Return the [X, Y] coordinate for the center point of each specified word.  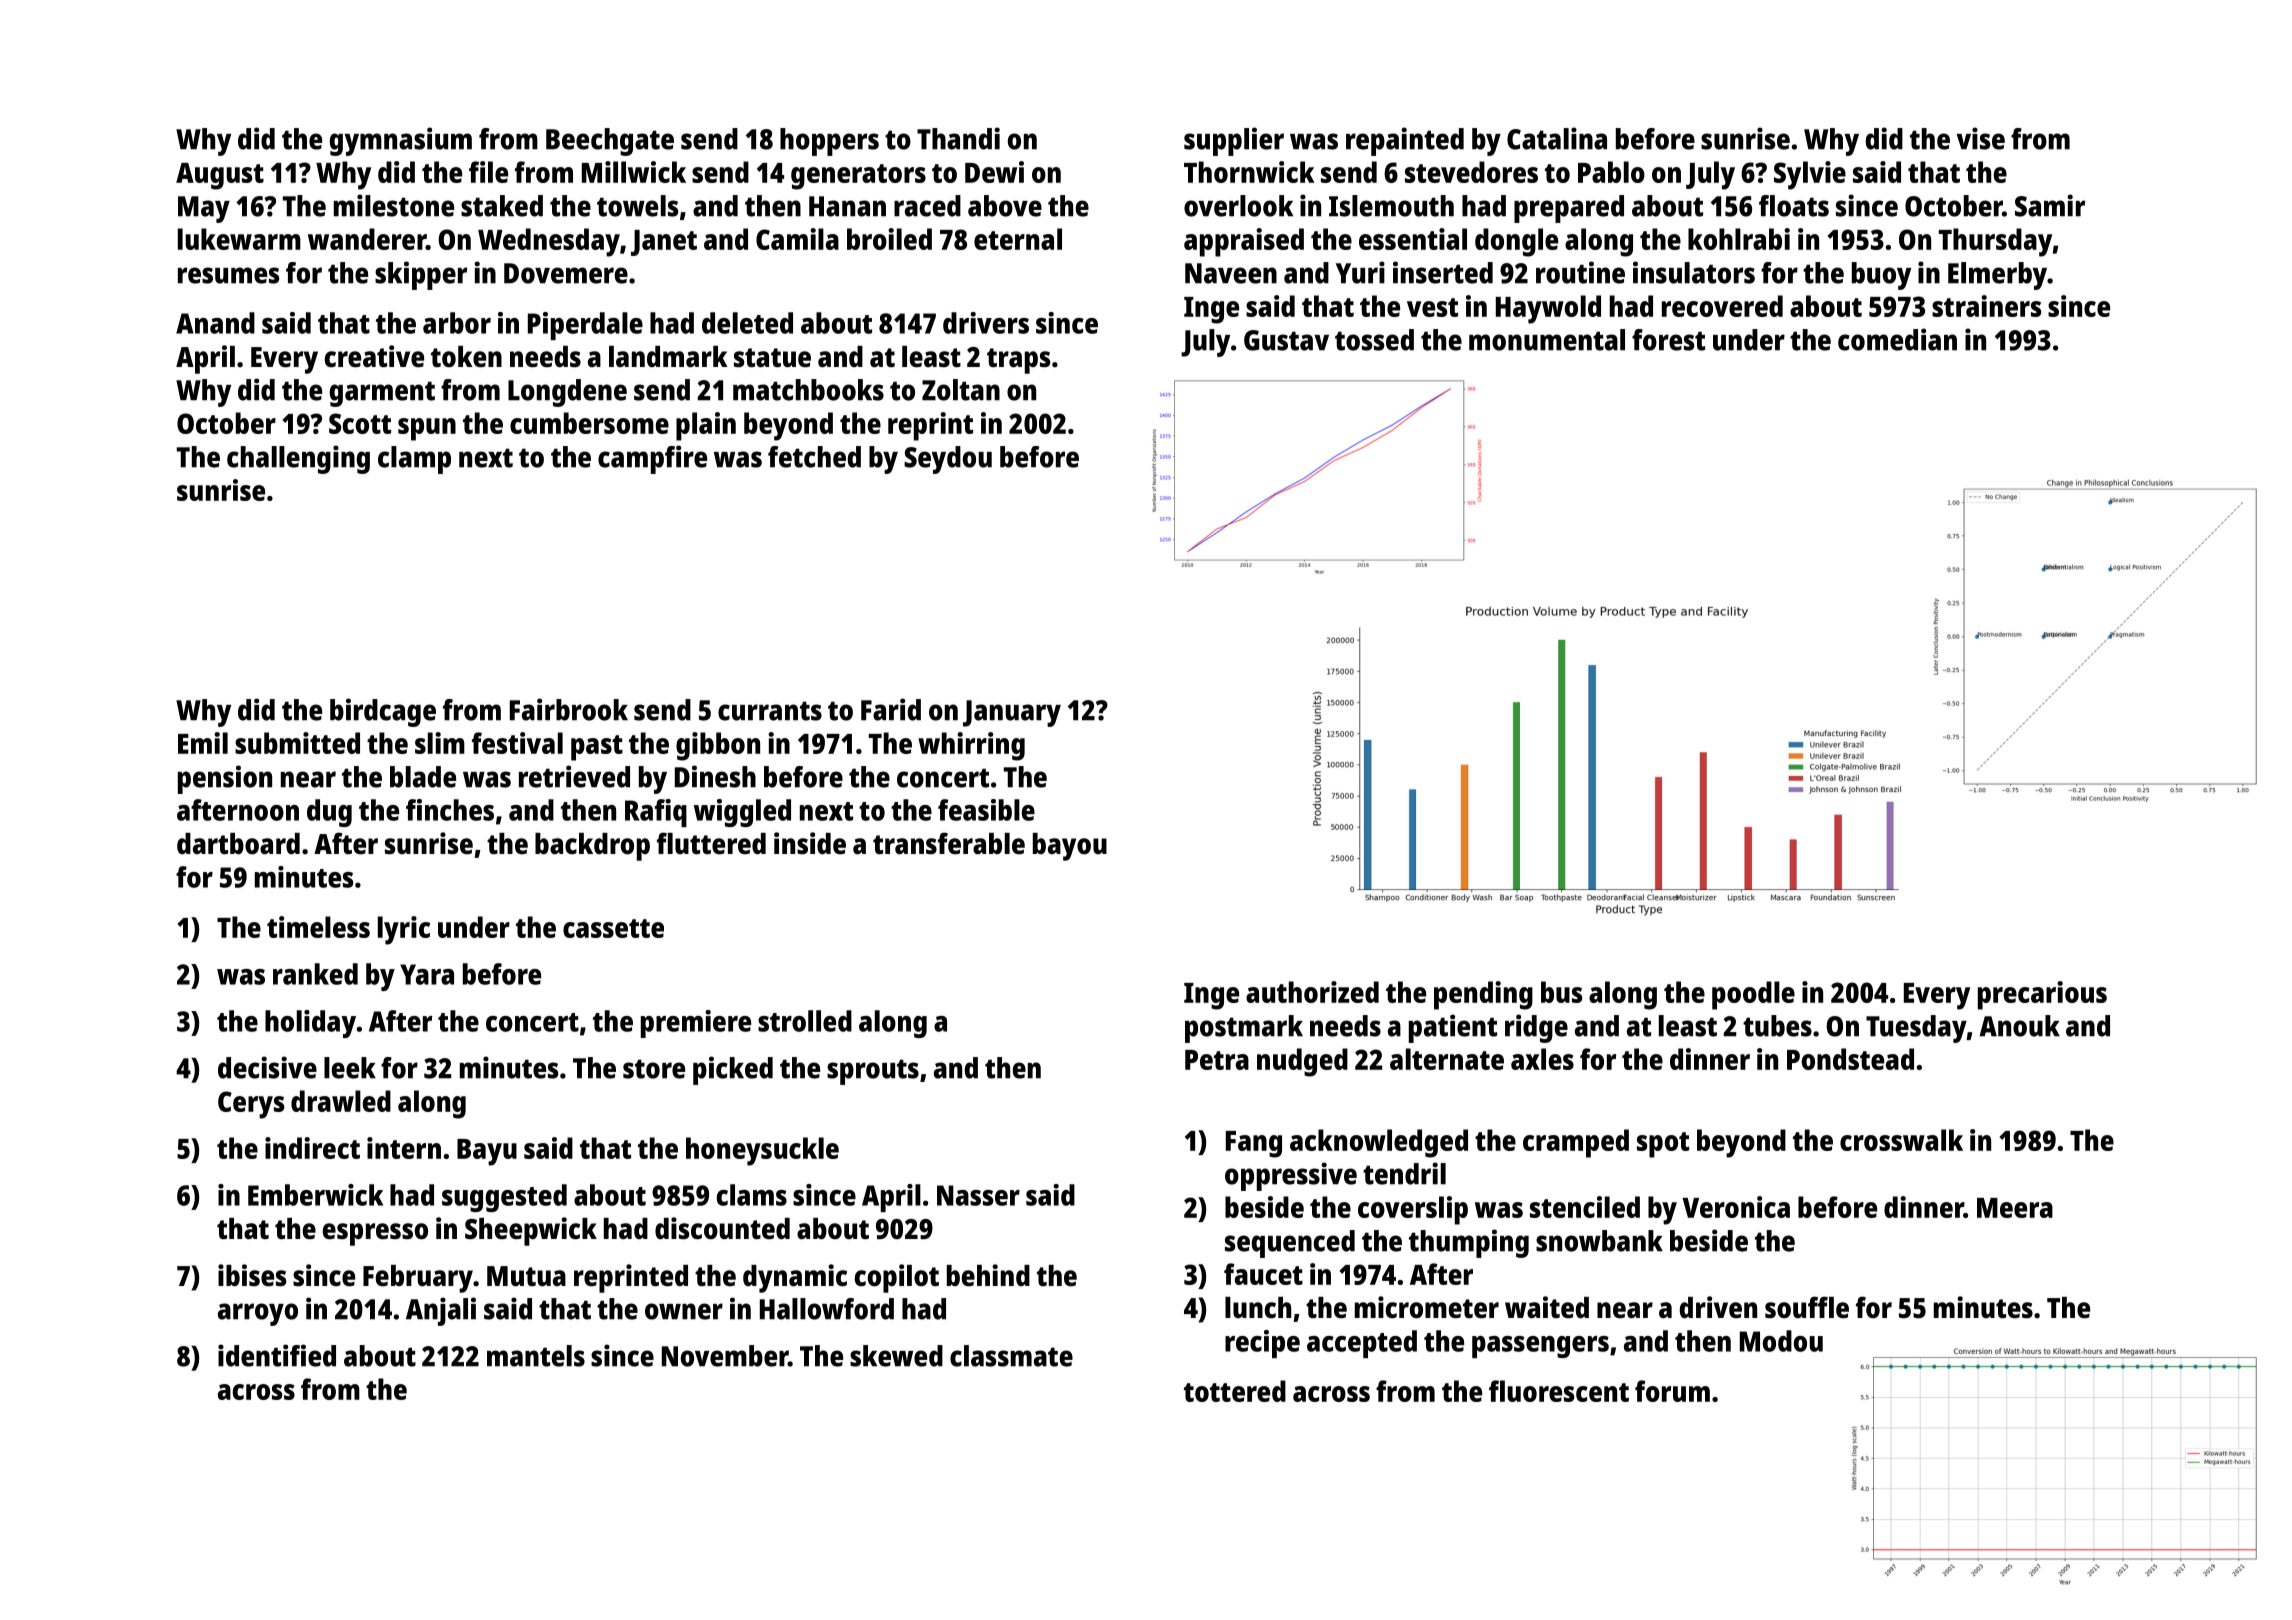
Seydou [948, 460]
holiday [310, 1024]
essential [1413, 239]
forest [1668, 340]
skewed [896, 1356]
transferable [949, 843]
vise [1980, 138]
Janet [664, 243]
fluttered [711, 843]
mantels [536, 1356]
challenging [298, 459]
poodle [1753, 995]
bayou [1070, 847]
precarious [2042, 995]
